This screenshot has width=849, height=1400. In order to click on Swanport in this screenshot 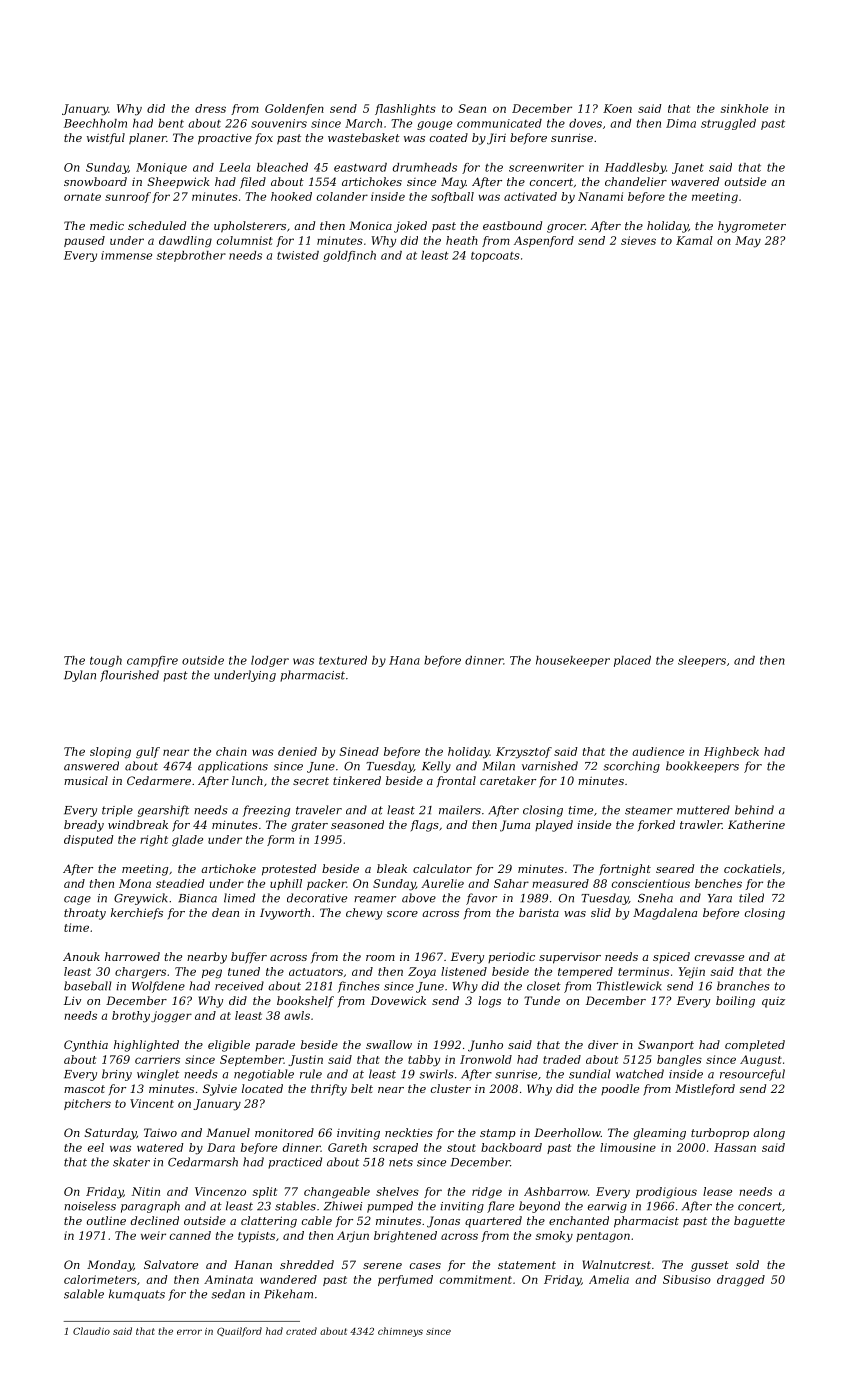, I will do `click(666, 1046)`.
